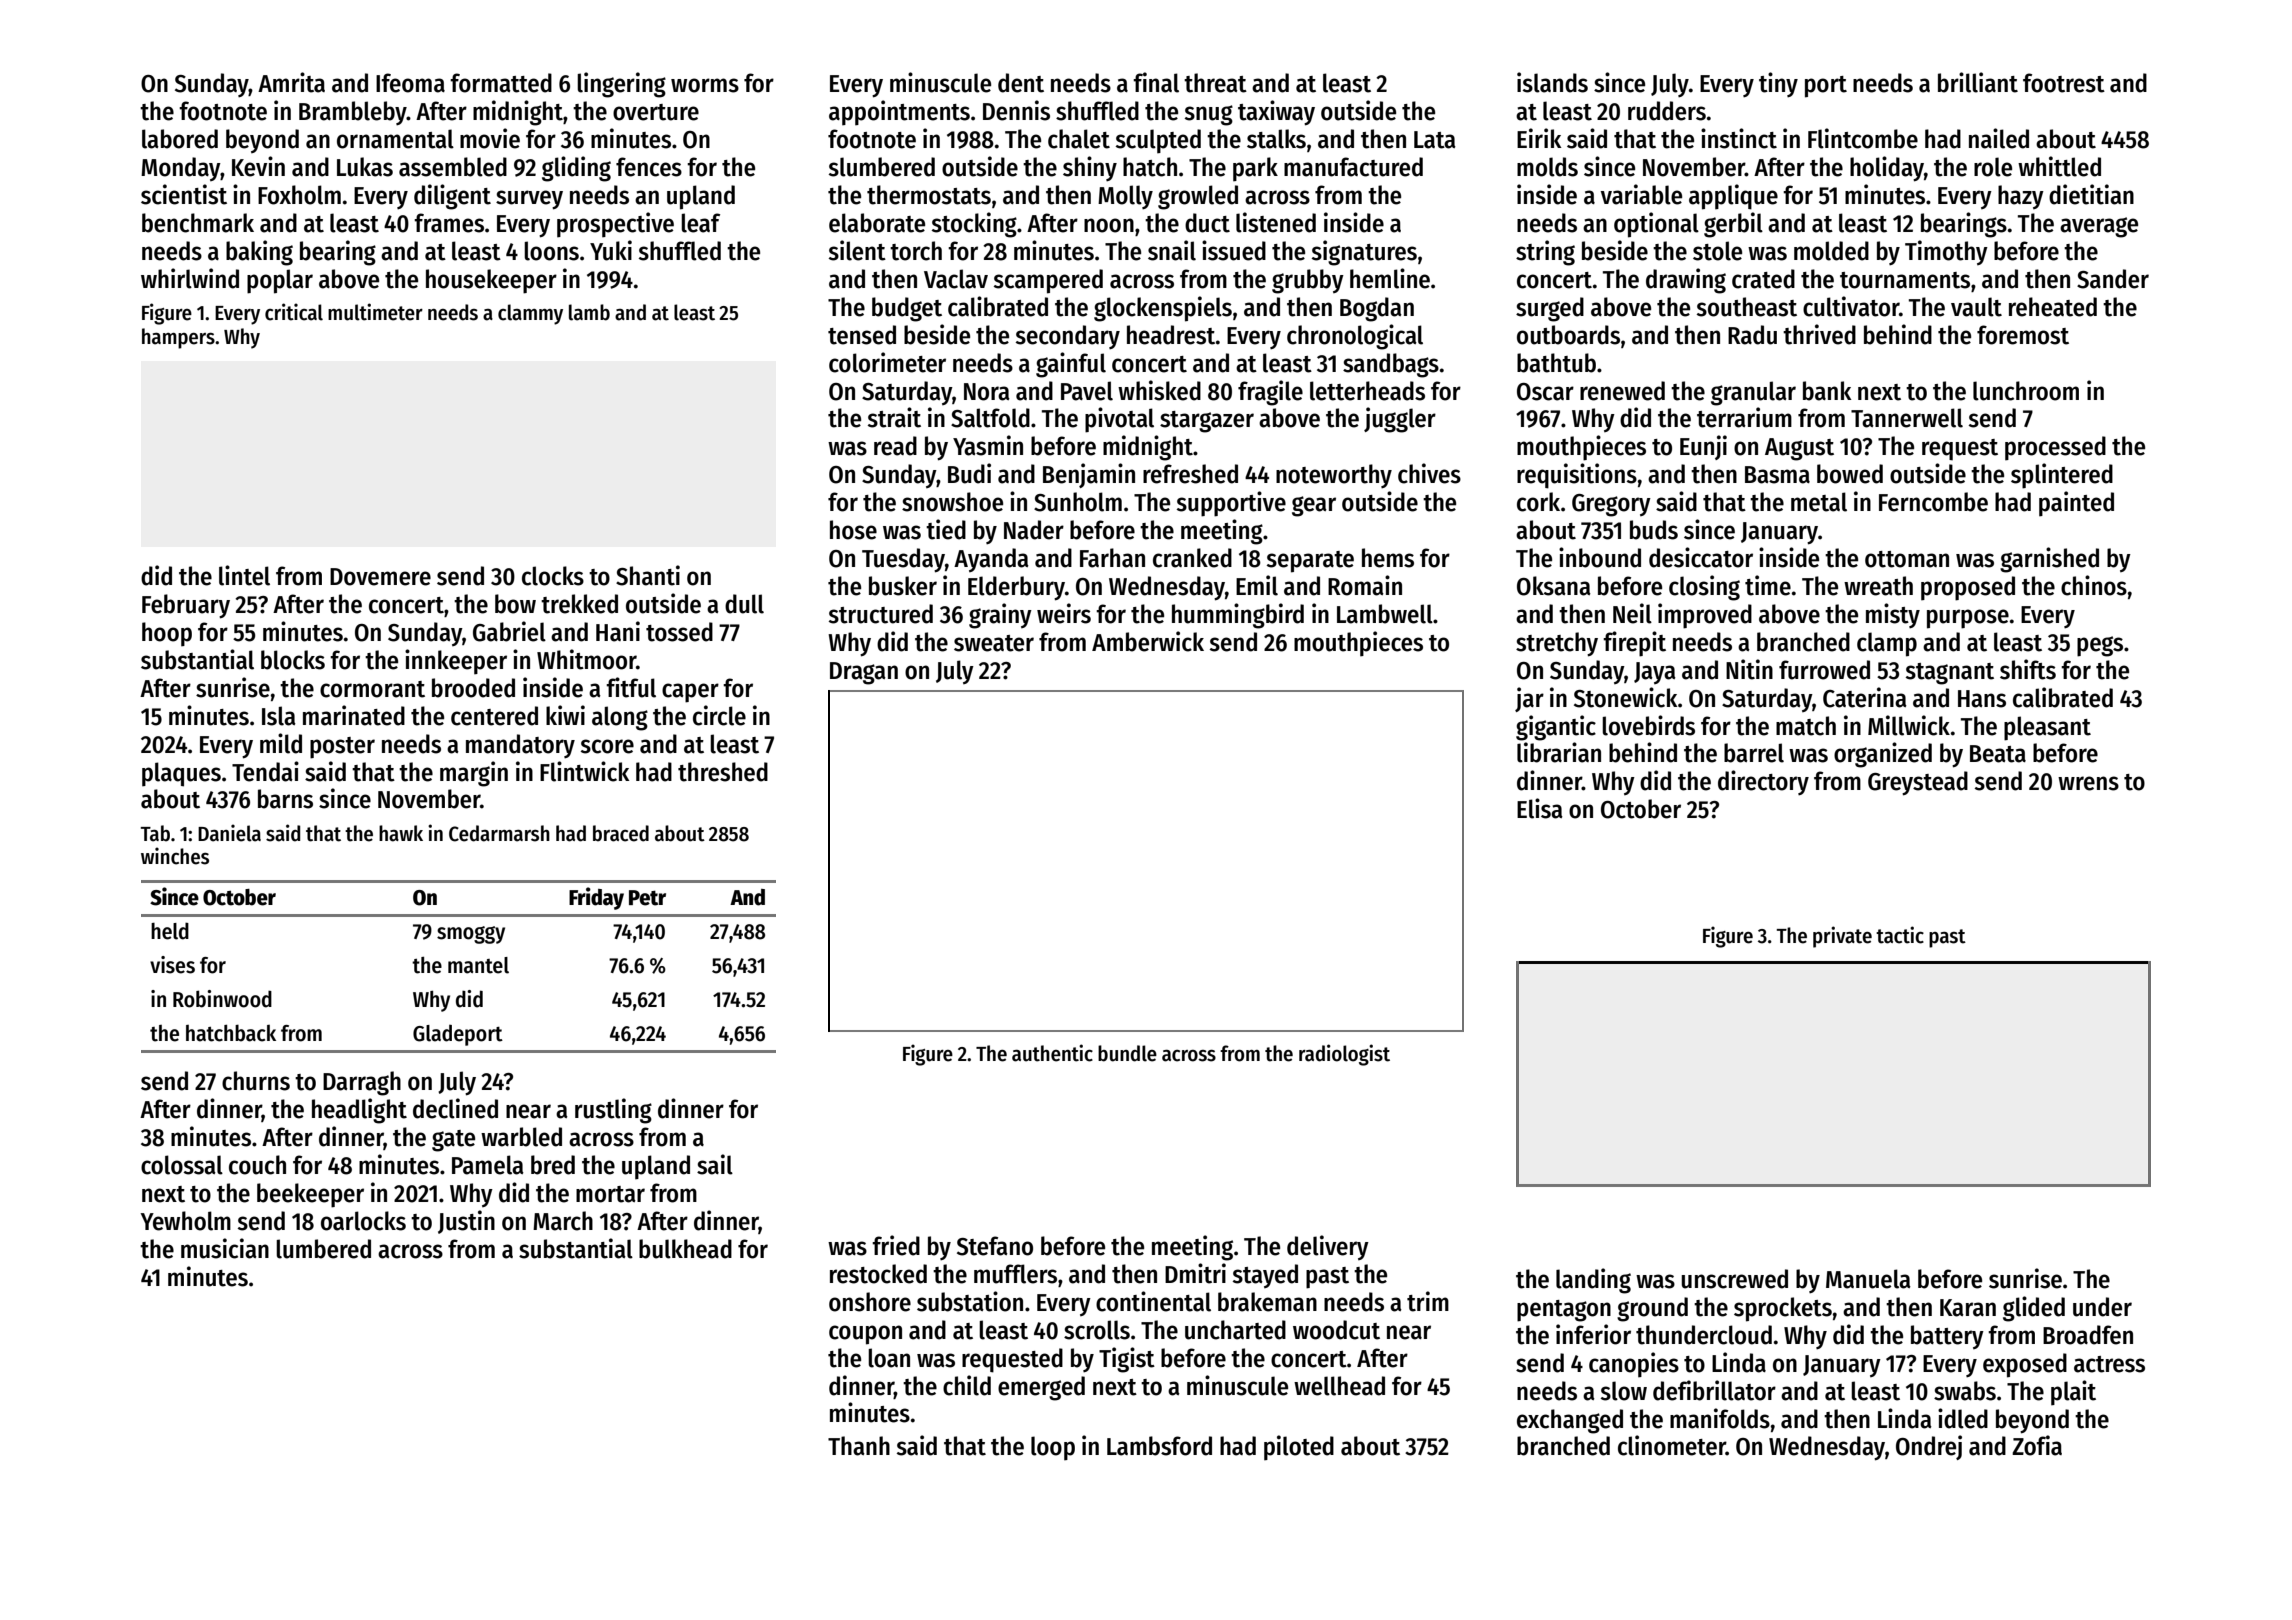  What do you see at coordinates (1156, 82) in the page?
I see `final` at bounding box center [1156, 82].
